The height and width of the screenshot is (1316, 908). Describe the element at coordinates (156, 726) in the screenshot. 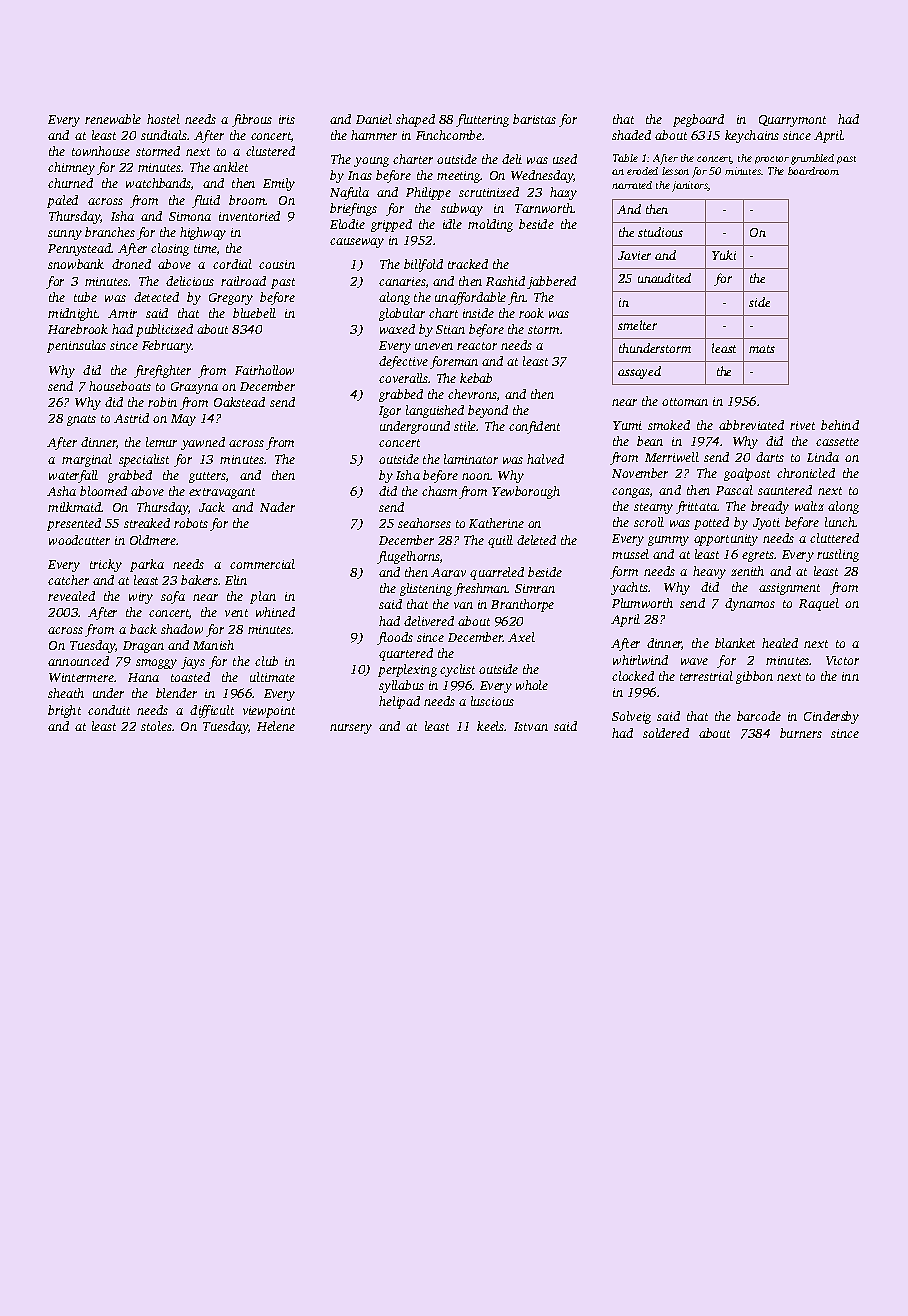

I see `stoles` at that location.
